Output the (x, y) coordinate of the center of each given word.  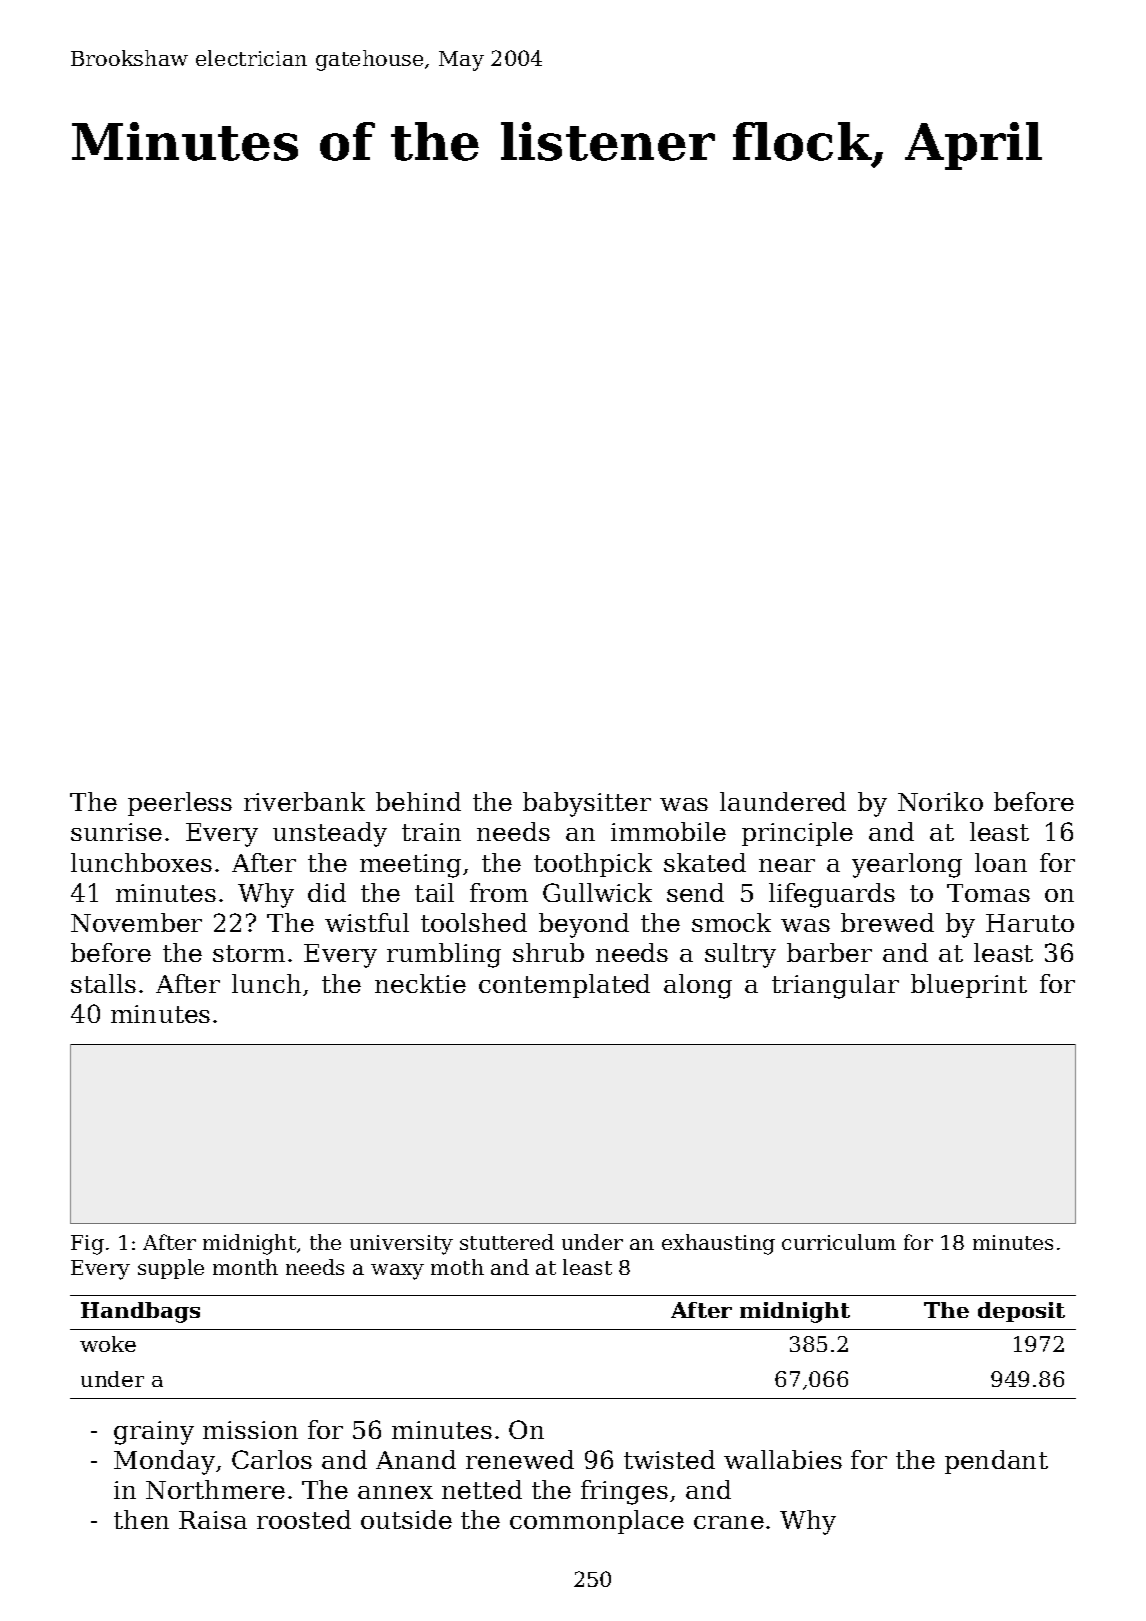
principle (797, 834)
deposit (1021, 1312)
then (141, 1519)
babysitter (587, 804)
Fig (87, 1245)
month (245, 1267)
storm (249, 953)
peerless (180, 804)
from (499, 892)
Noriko (940, 801)
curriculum (839, 1242)
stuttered (507, 1242)
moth (457, 1267)
